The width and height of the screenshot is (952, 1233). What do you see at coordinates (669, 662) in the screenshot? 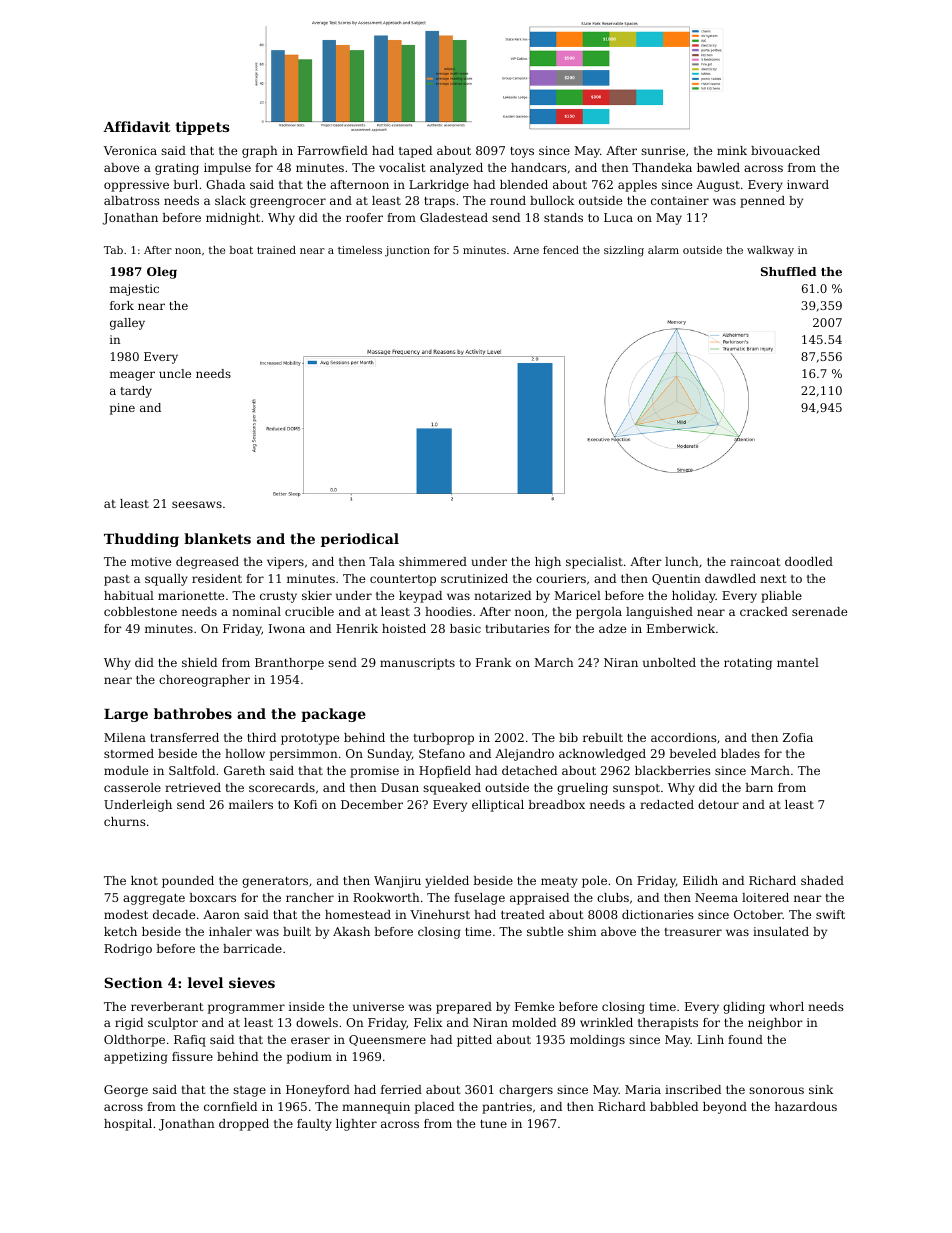
I see `unbolted` at bounding box center [669, 662].
